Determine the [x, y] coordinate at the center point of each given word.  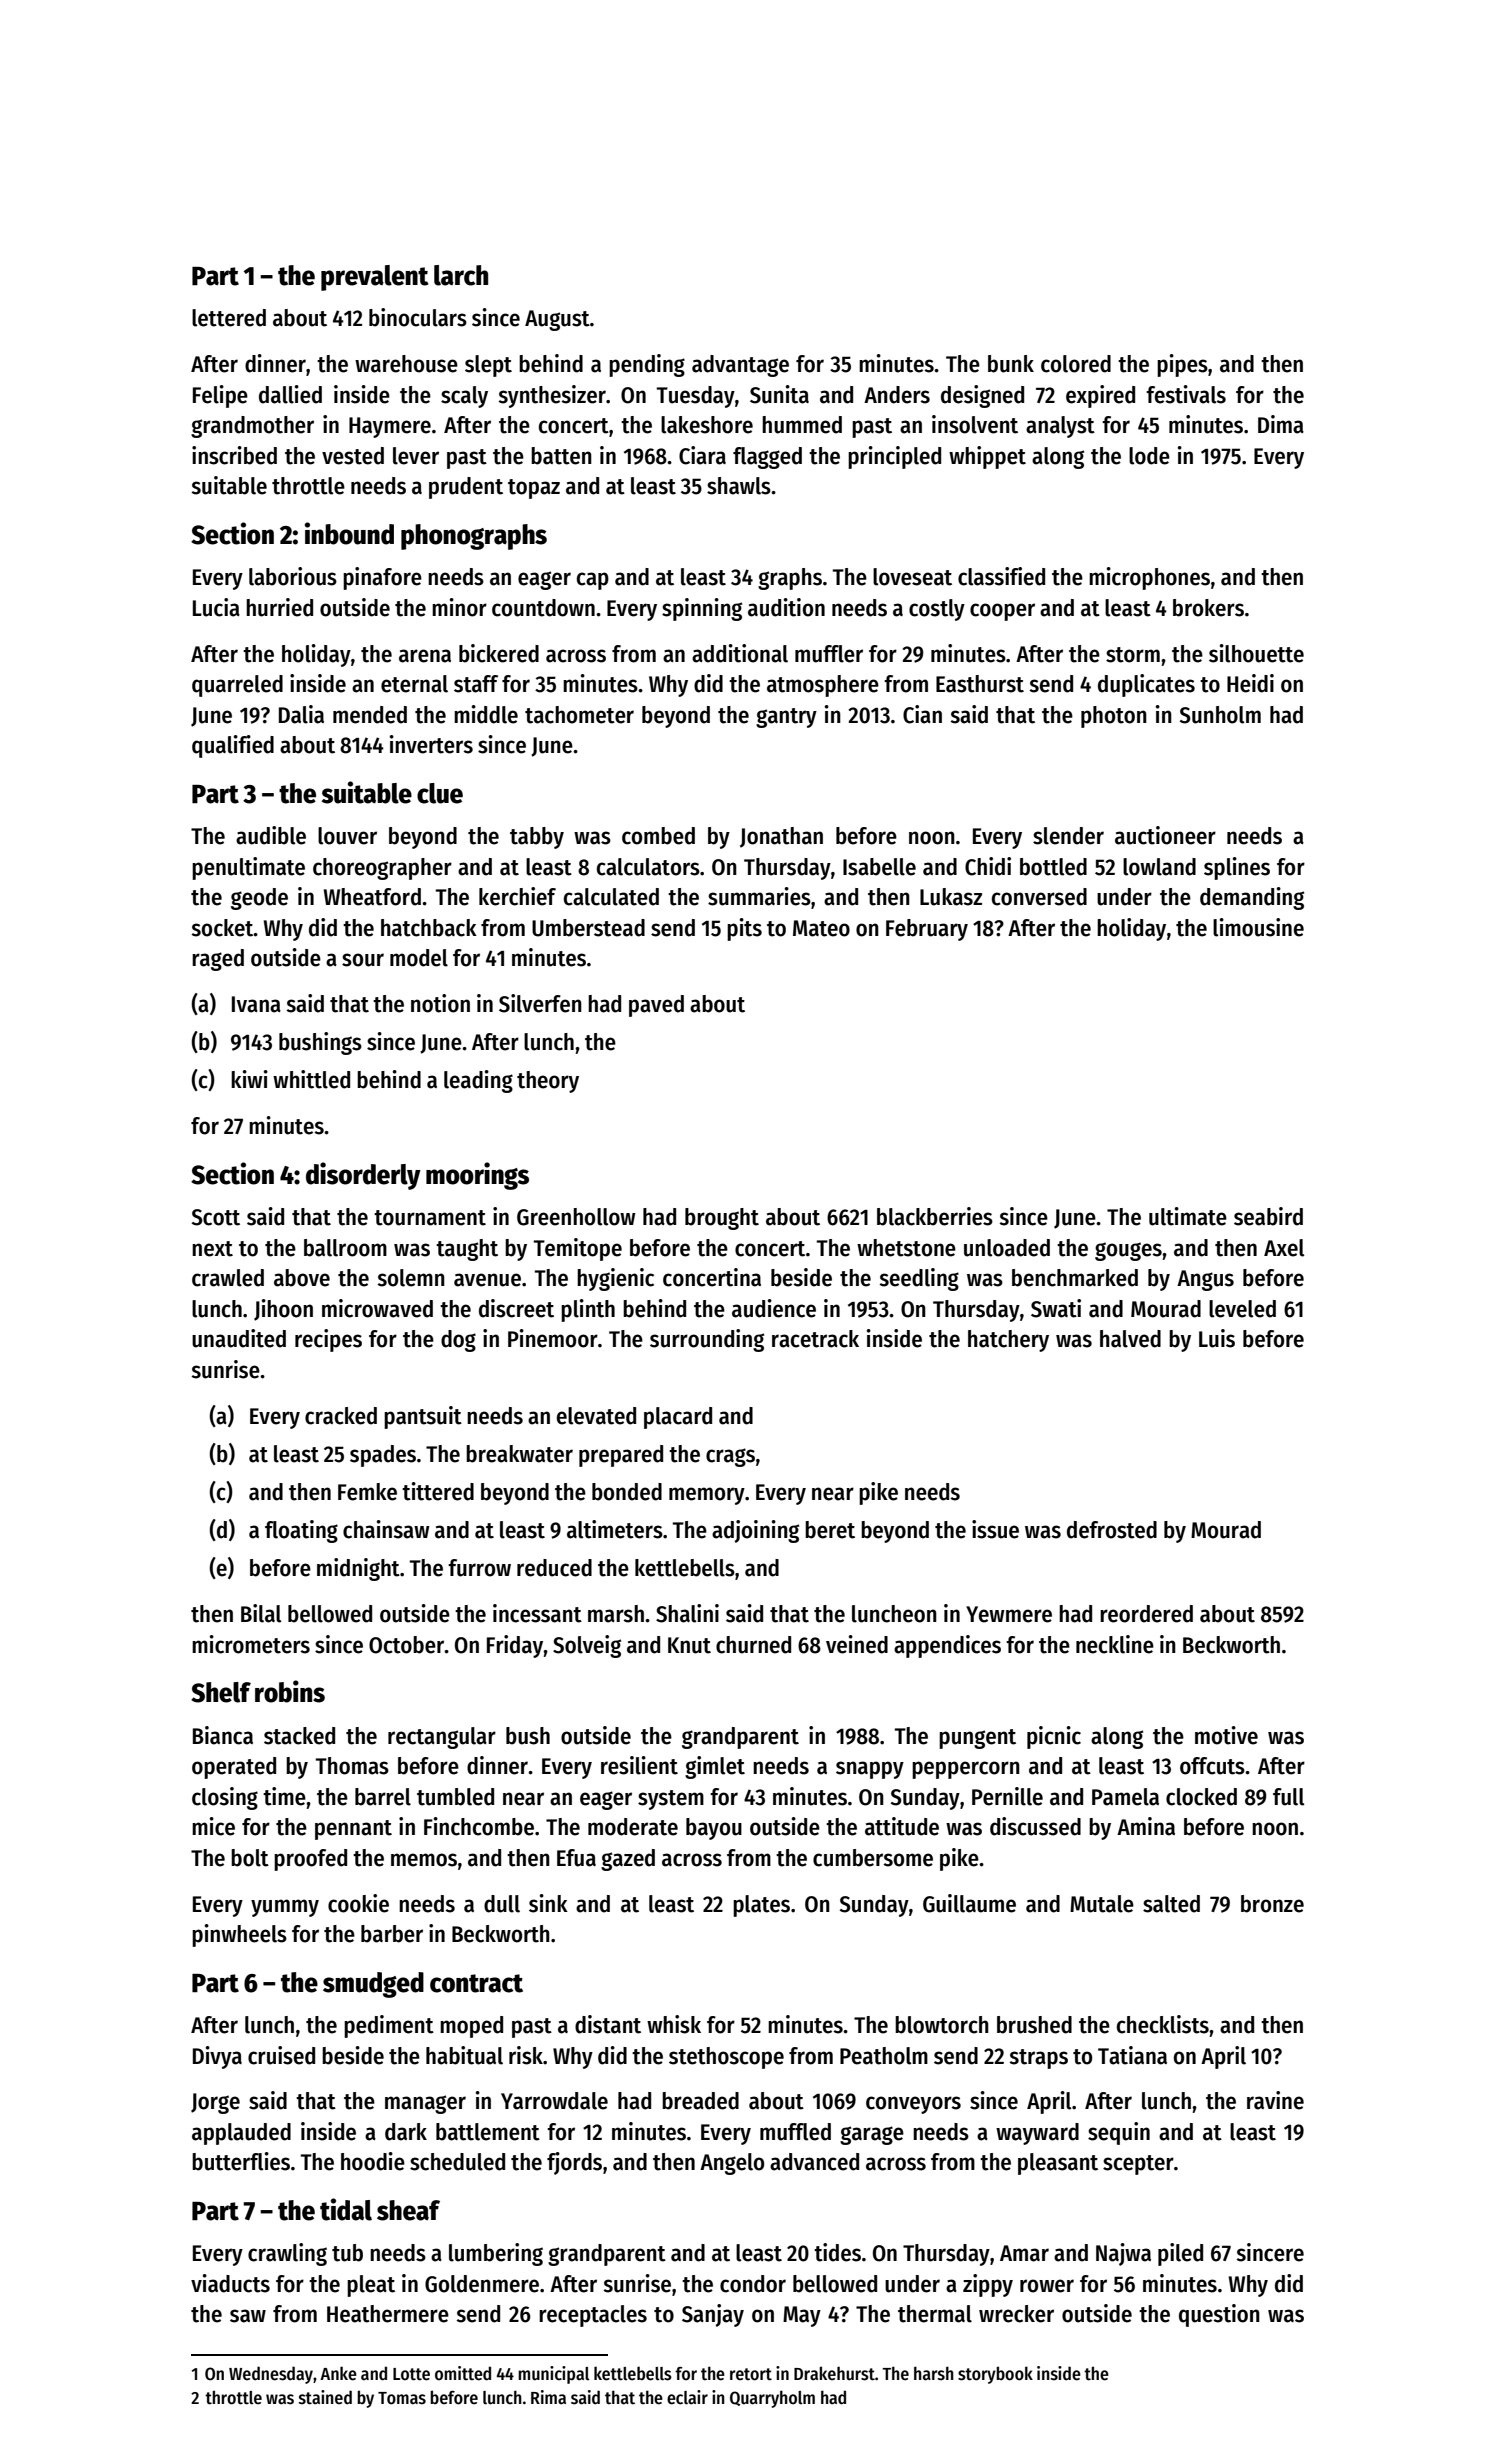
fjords [574, 2163]
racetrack [815, 1339]
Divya [217, 2057]
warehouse [406, 364]
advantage [740, 366]
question [1219, 2315]
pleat [371, 2286]
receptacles [593, 2316]
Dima [1281, 424]
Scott [216, 1217]
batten [561, 456]
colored [1076, 364]
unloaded [1007, 1248]
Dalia [301, 714]
